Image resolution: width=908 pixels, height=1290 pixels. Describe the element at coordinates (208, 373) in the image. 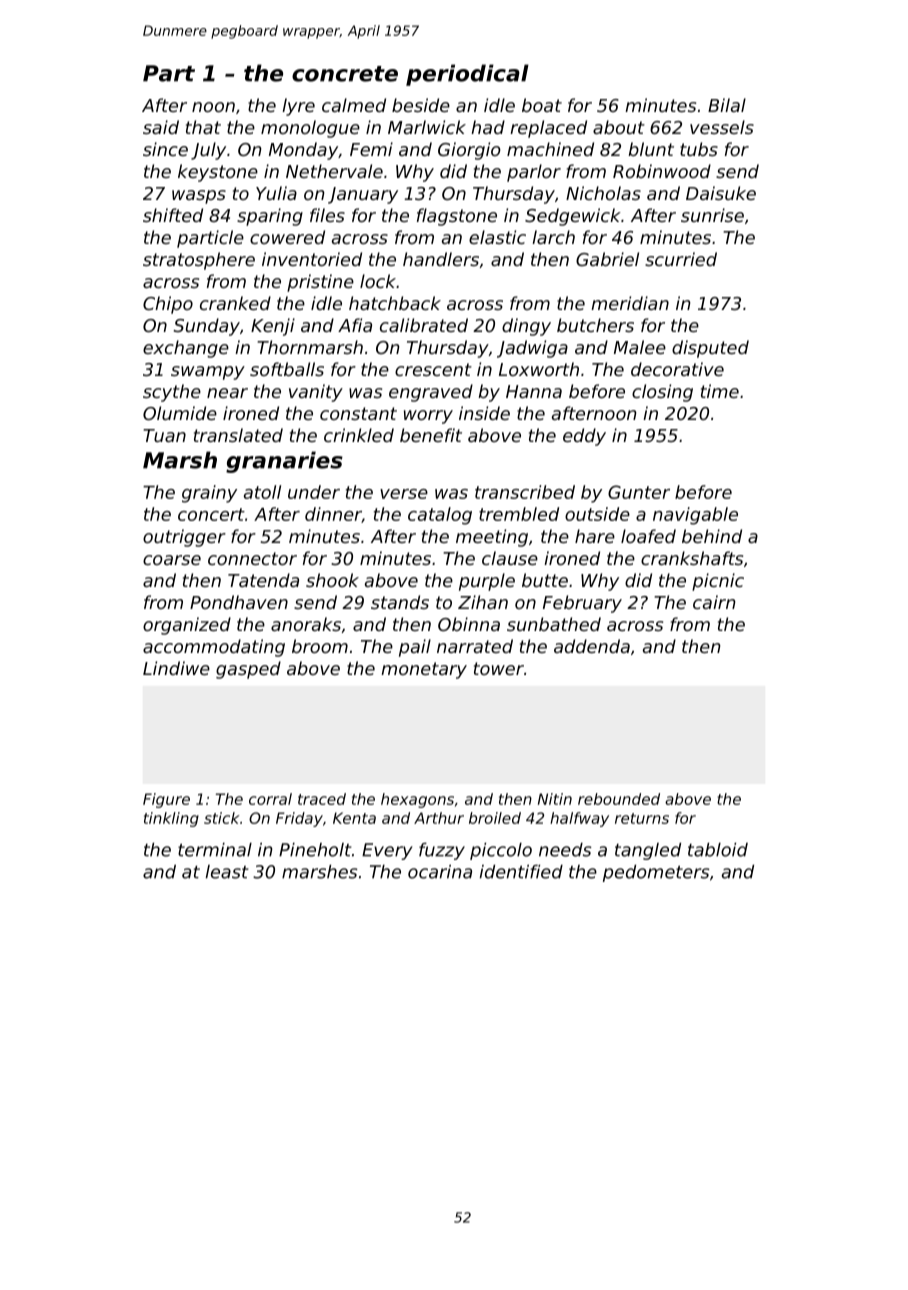

I see `swampy` at that location.
